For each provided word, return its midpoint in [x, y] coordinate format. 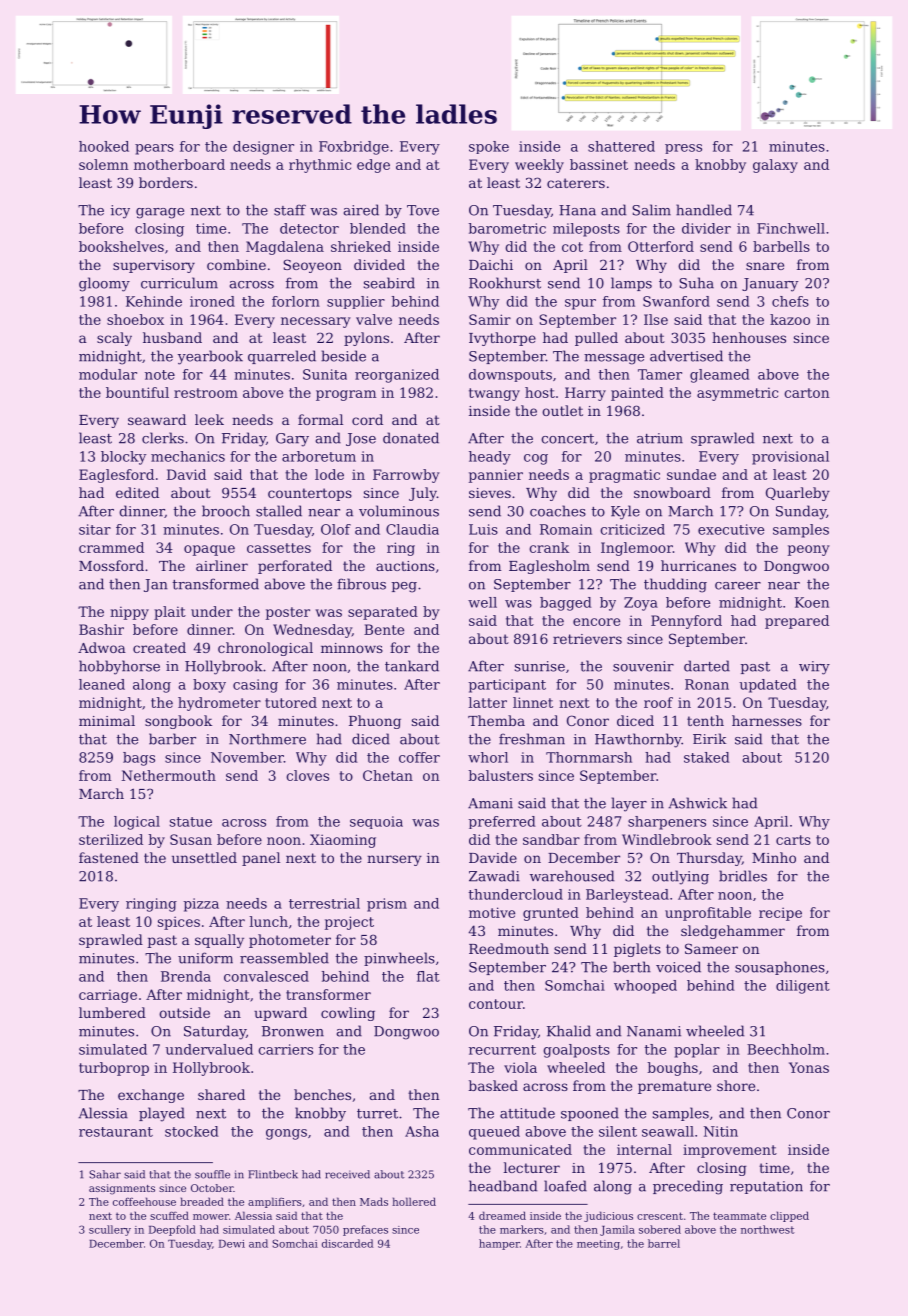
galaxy [775, 166]
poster [288, 613]
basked [493, 1085]
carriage [108, 996]
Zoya [641, 604]
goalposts [576, 1051]
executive [731, 529]
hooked [104, 146]
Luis [483, 529]
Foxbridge [354, 148]
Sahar [105, 1174]
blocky [123, 458]
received [347, 1174]
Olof [336, 529]
